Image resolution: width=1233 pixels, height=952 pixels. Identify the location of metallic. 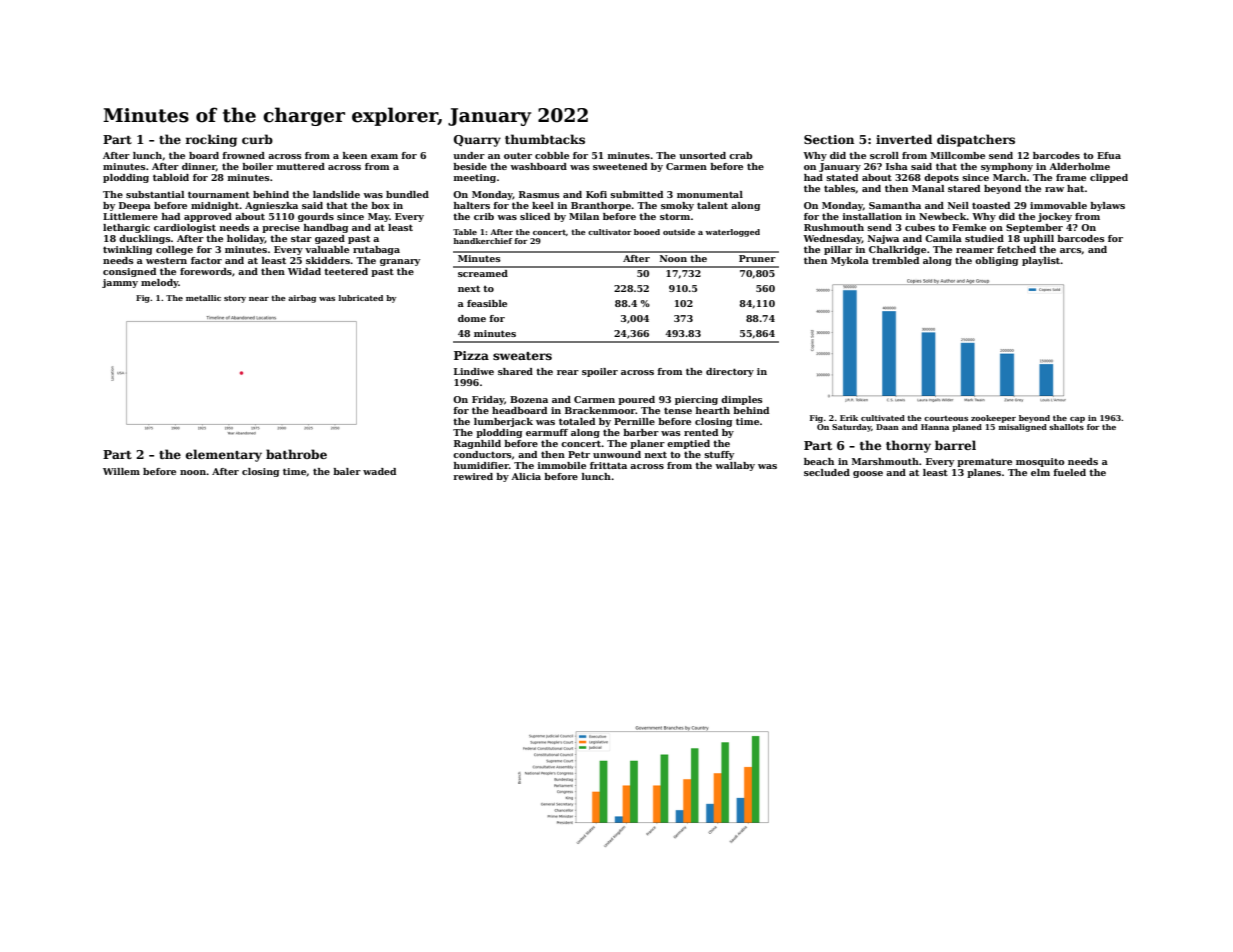
(203, 298).
